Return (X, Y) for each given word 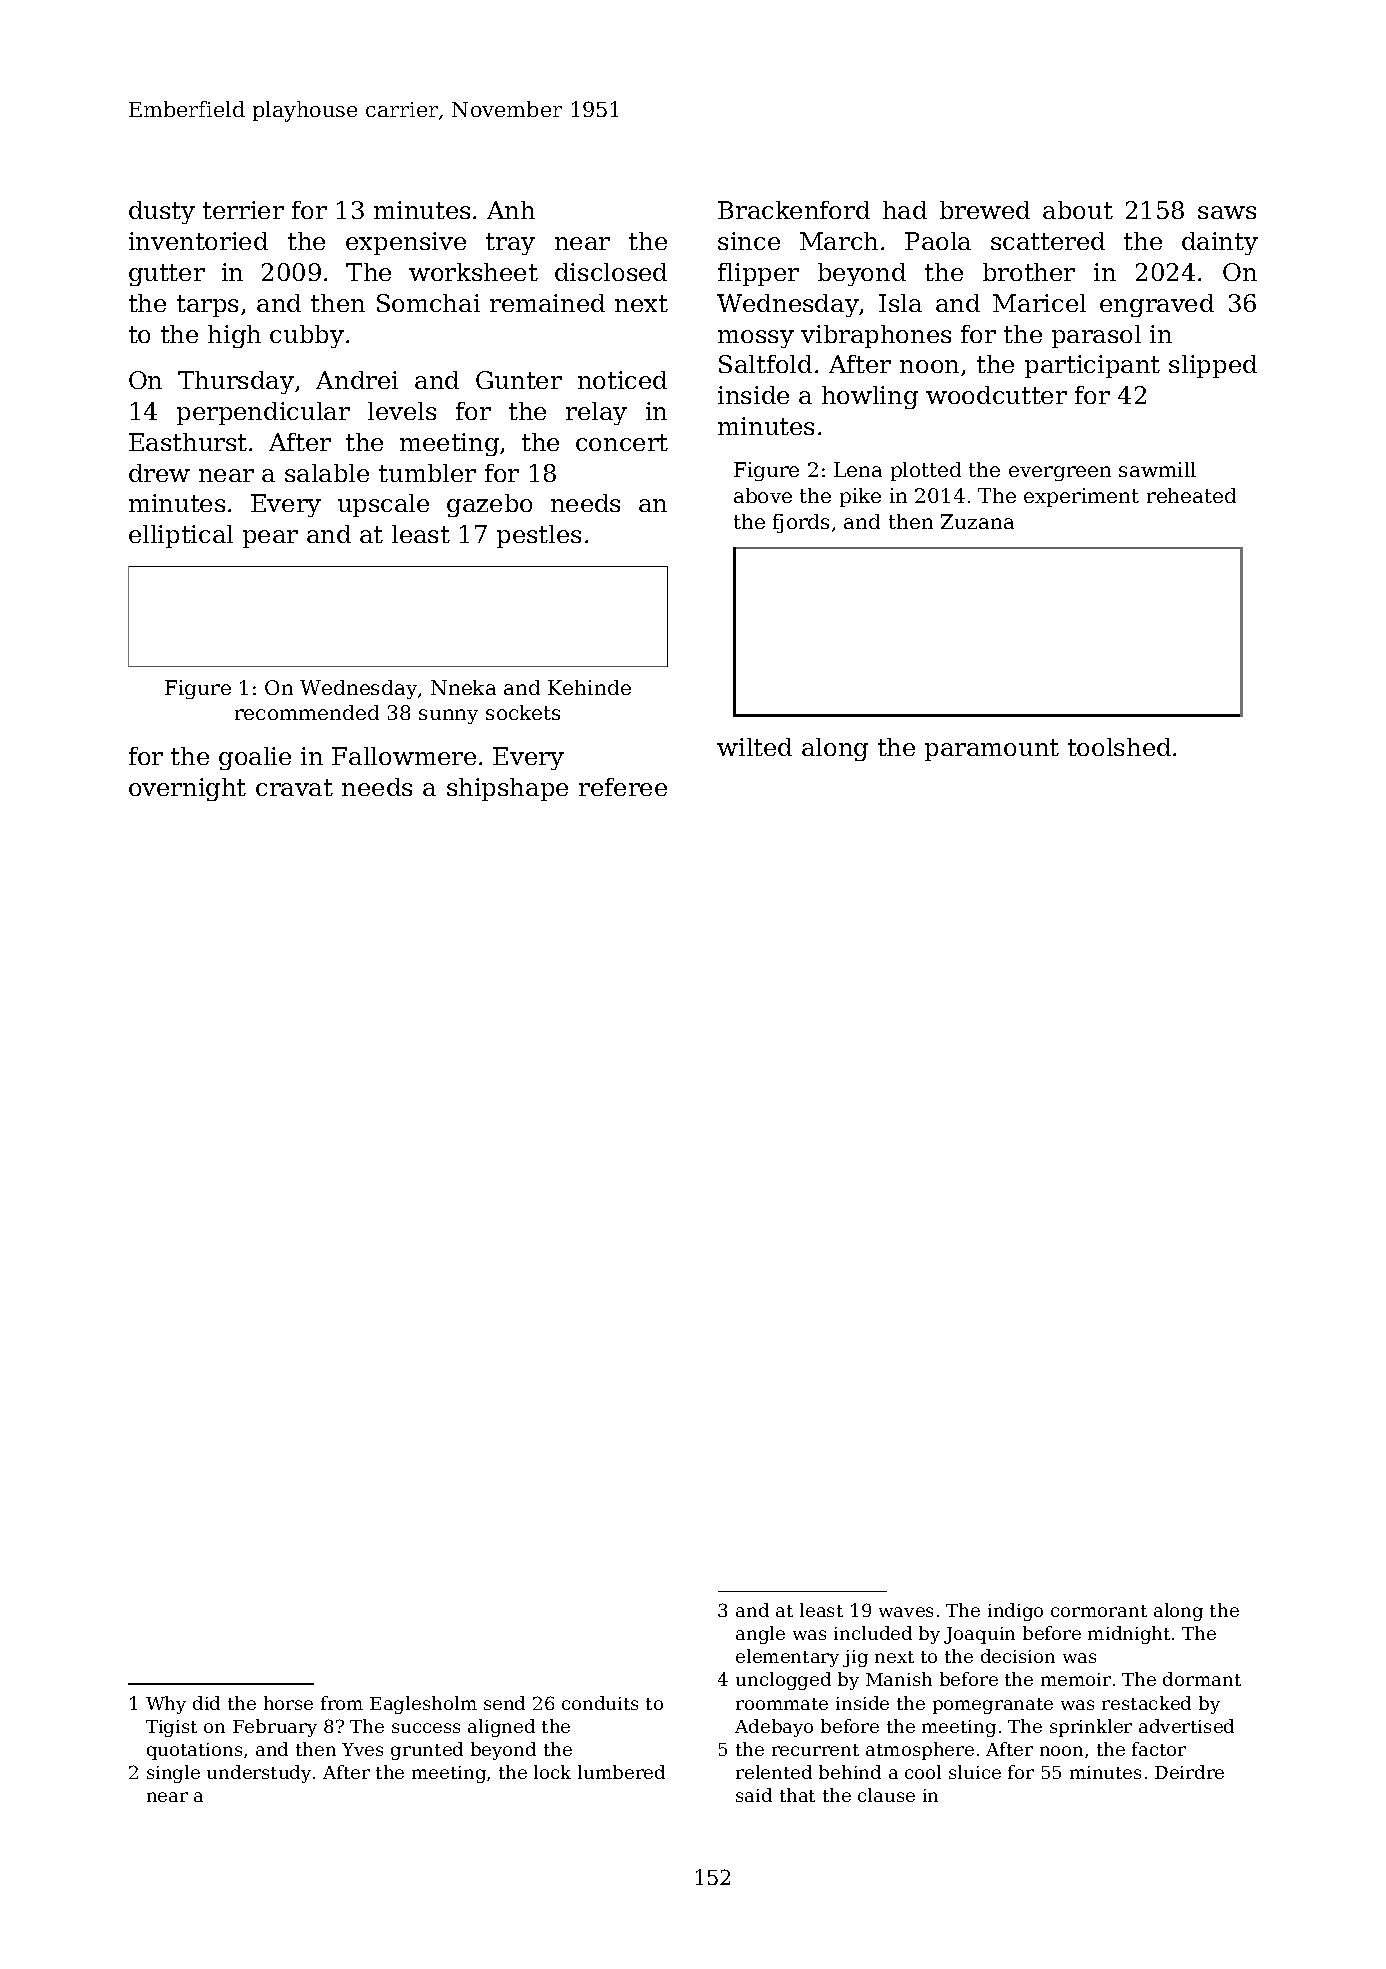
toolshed (1119, 747)
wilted (754, 747)
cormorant (1099, 1611)
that (797, 1795)
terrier (243, 210)
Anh (511, 210)
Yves (362, 1749)
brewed (985, 210)
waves (906, 1612)
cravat (294, 787)
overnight (187, 789)
